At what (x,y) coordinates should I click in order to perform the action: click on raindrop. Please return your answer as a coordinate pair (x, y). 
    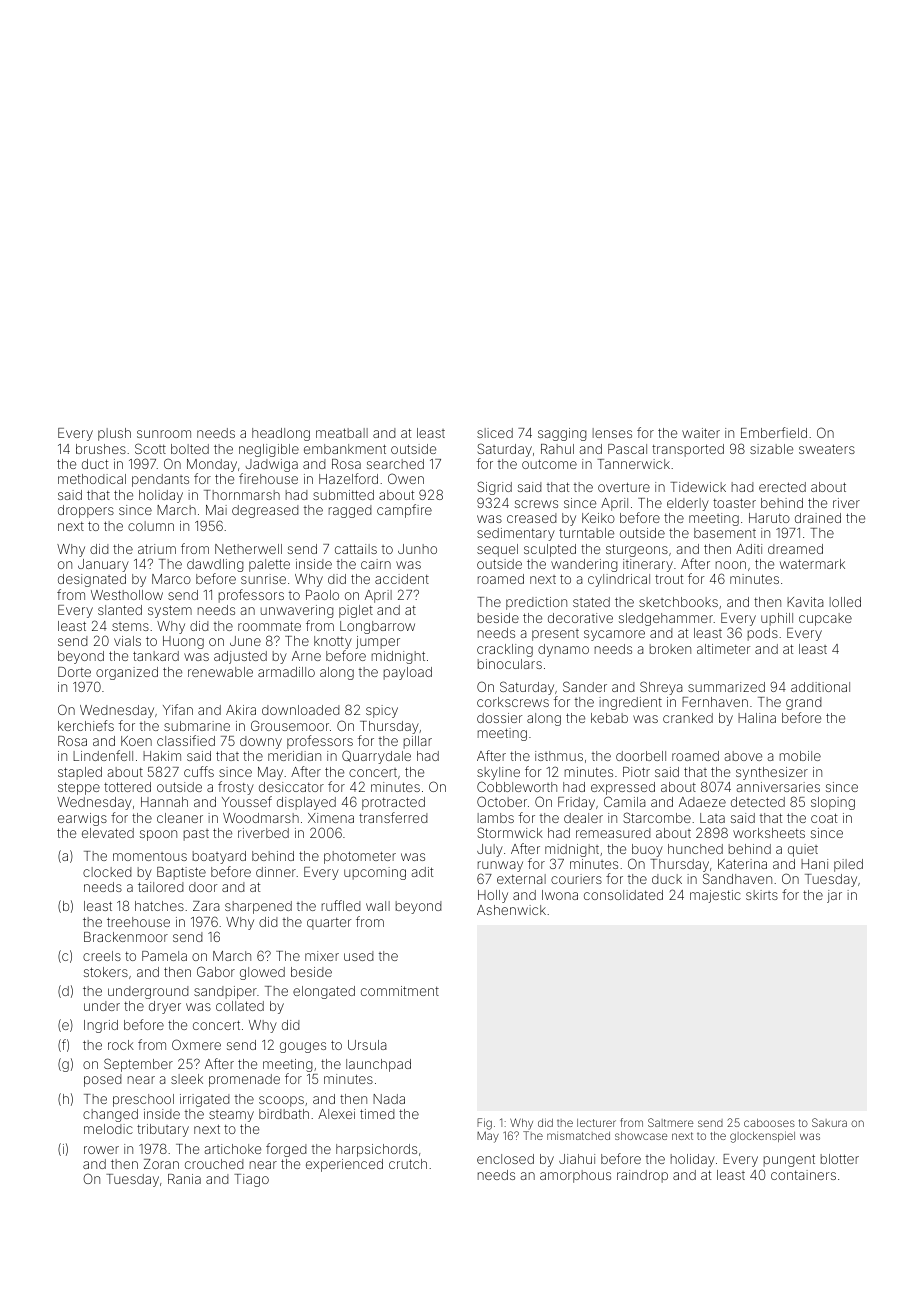
    Looking at the image, I should click on (642, 1176).
